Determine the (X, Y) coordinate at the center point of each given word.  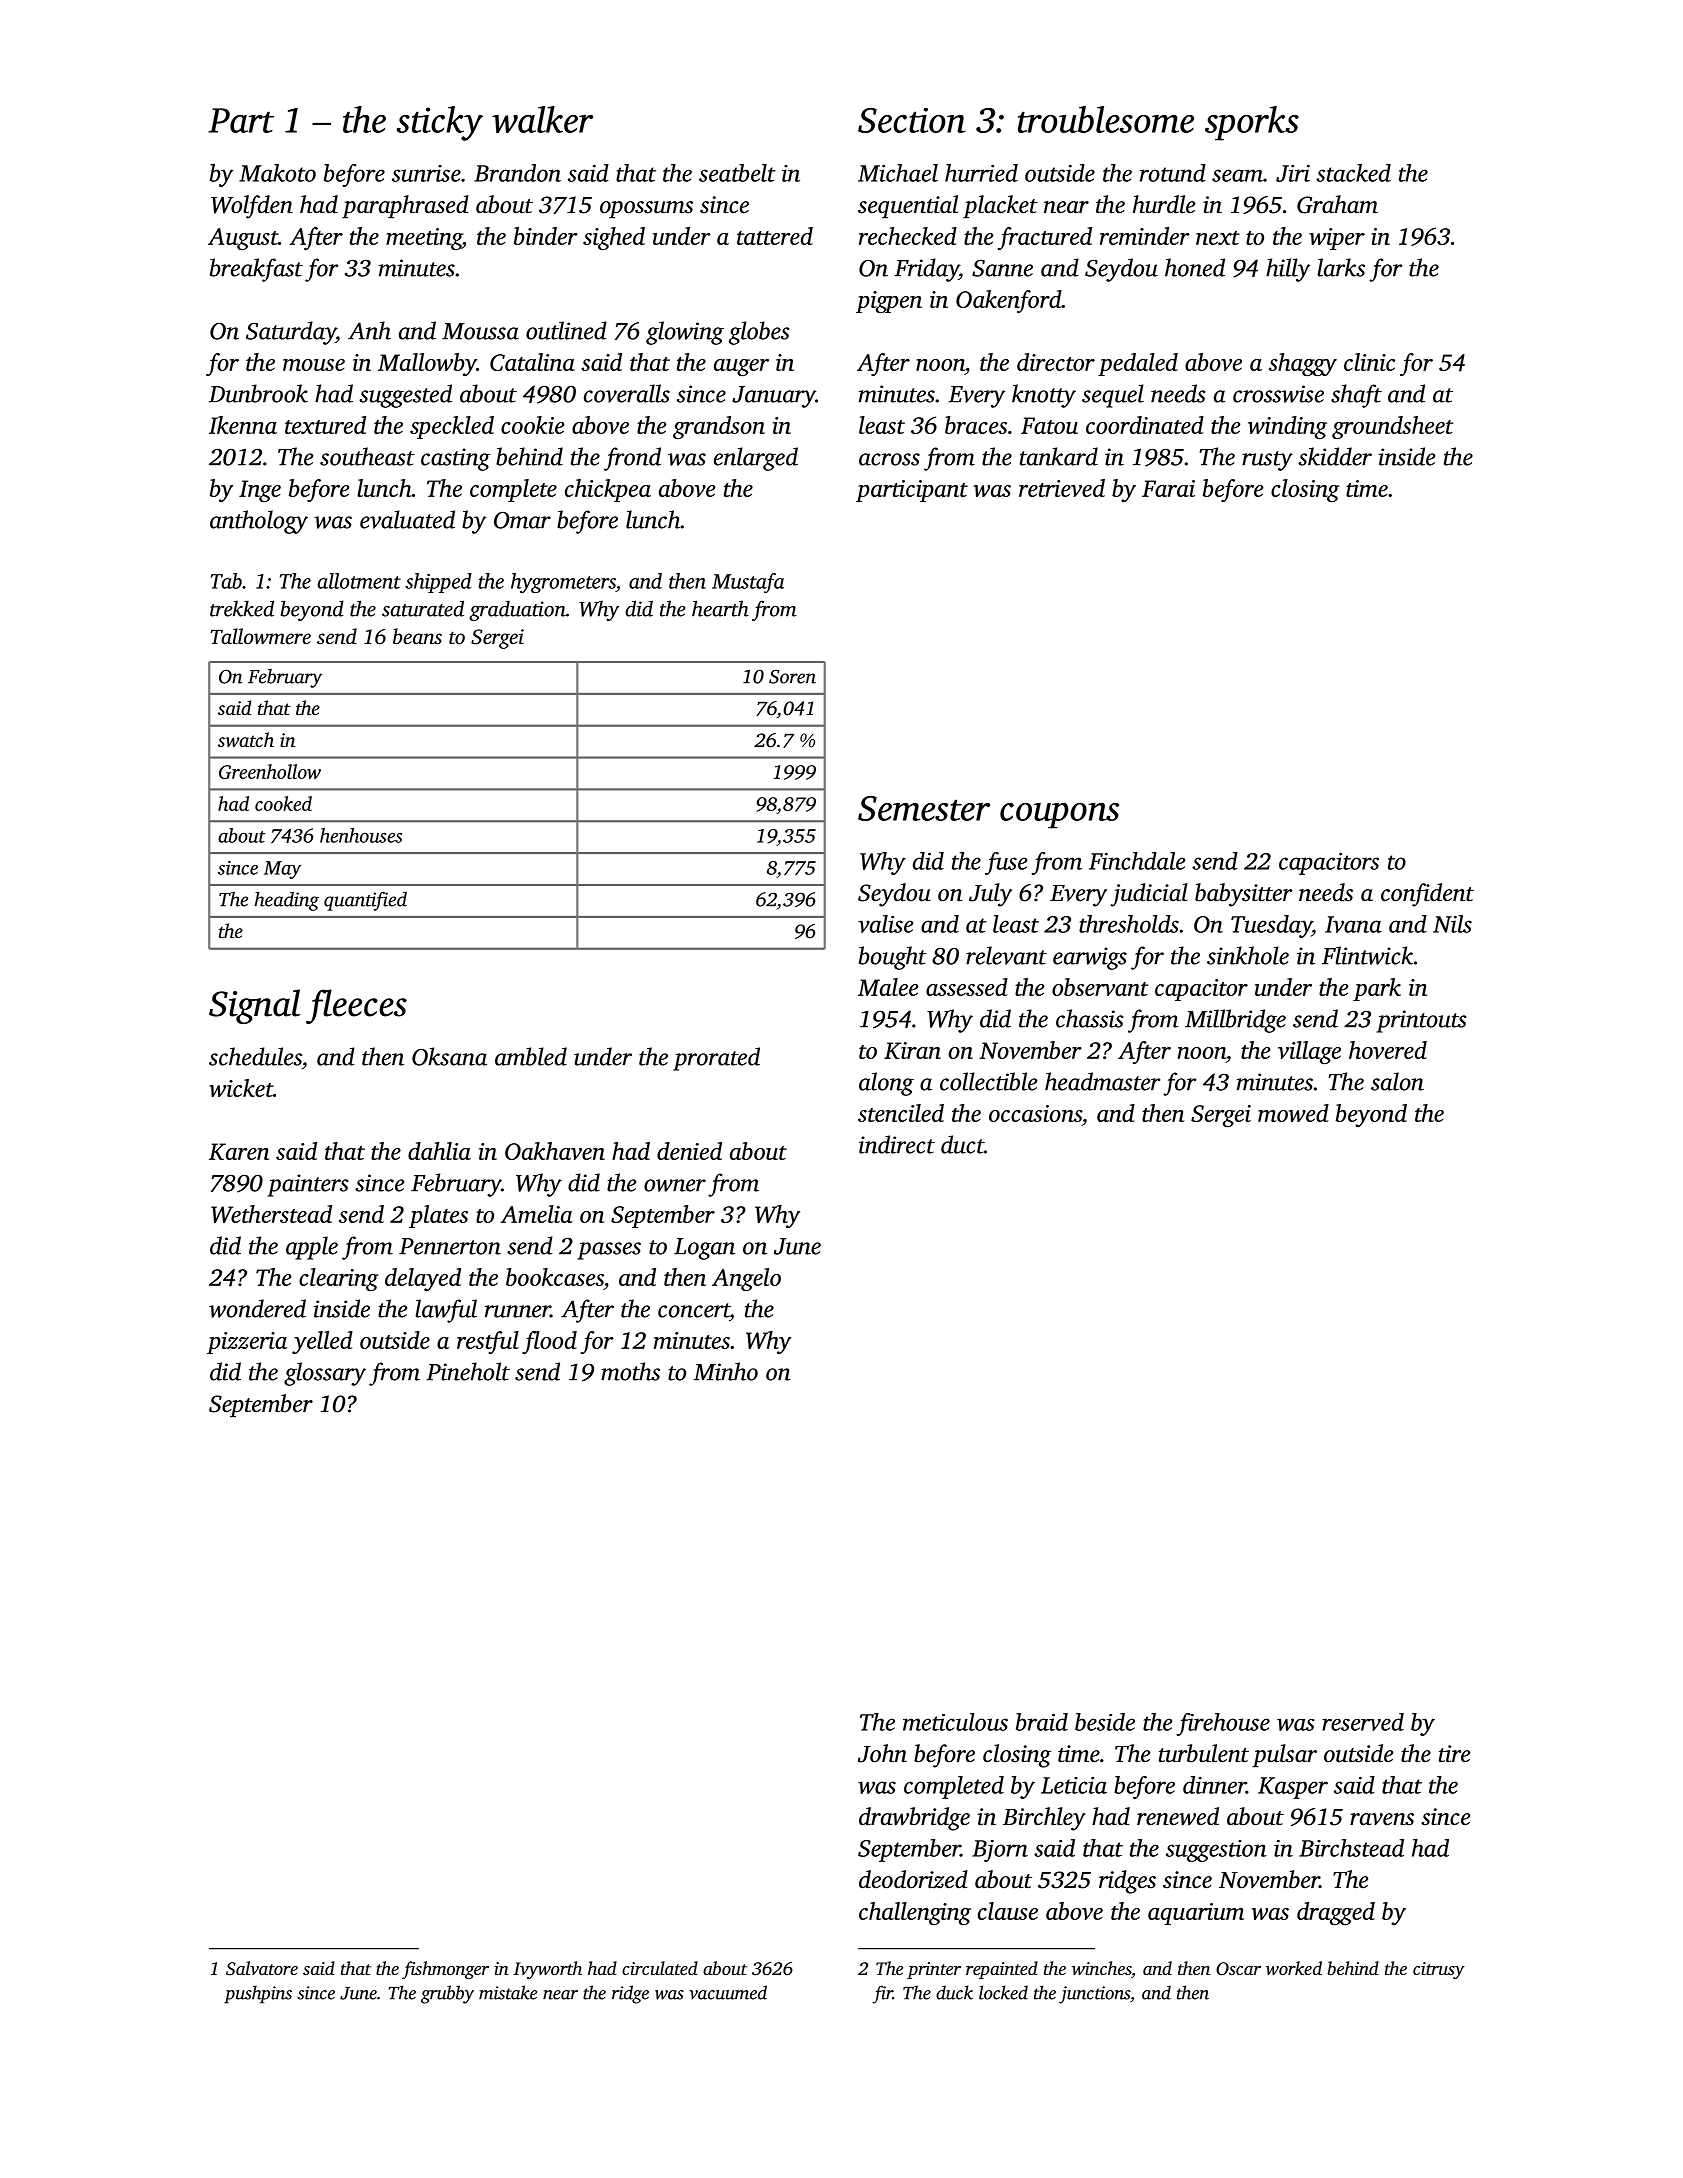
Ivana (1353, 924)
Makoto (277, 173)
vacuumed (728, 1992)
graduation (517, 610)
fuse (1006, 863)
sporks (1252, 123)
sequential (908, 206)
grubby (447, 1994)
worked (1294, 1968)
